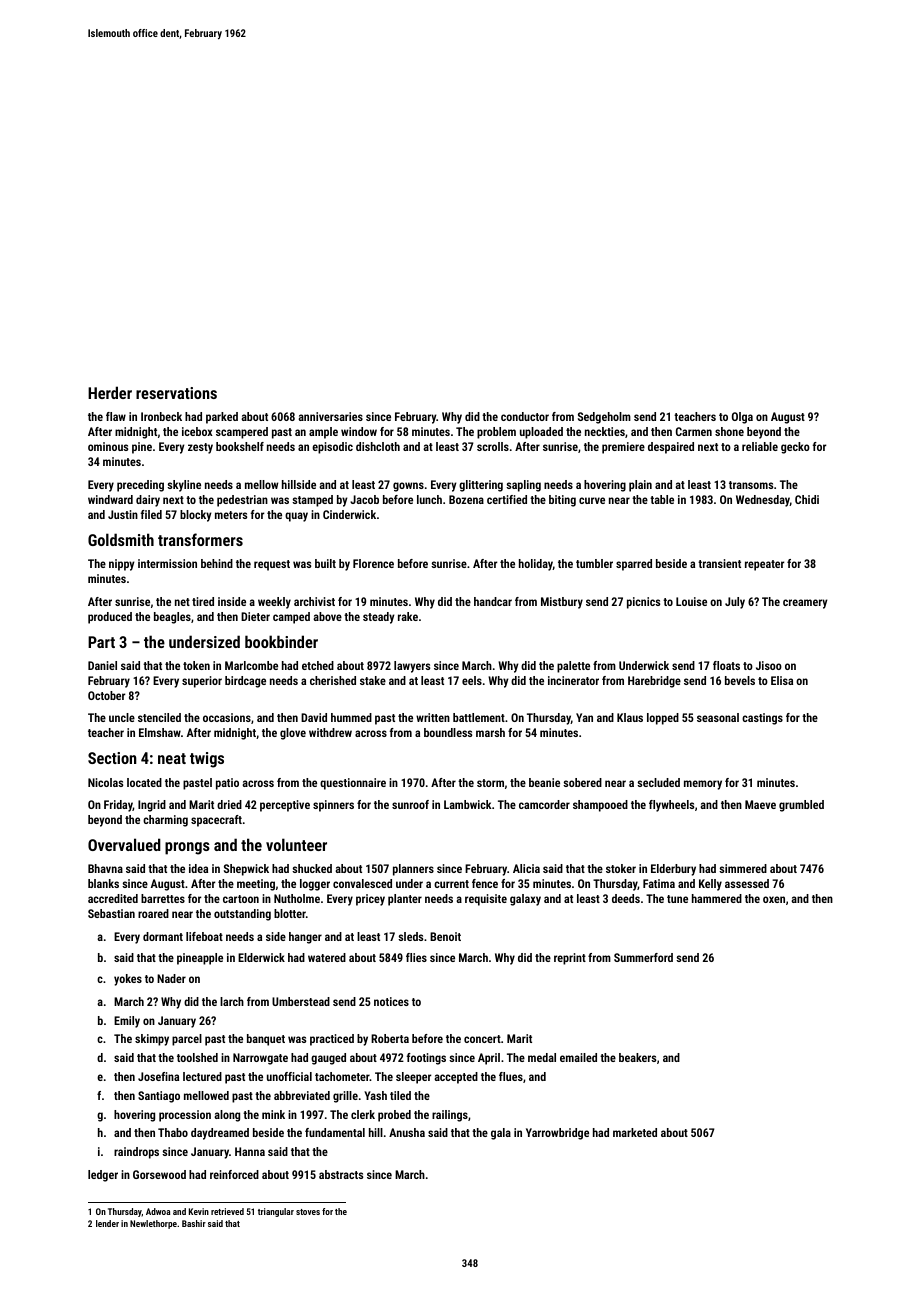  I want to click on Dieter, so click(255, 616).
